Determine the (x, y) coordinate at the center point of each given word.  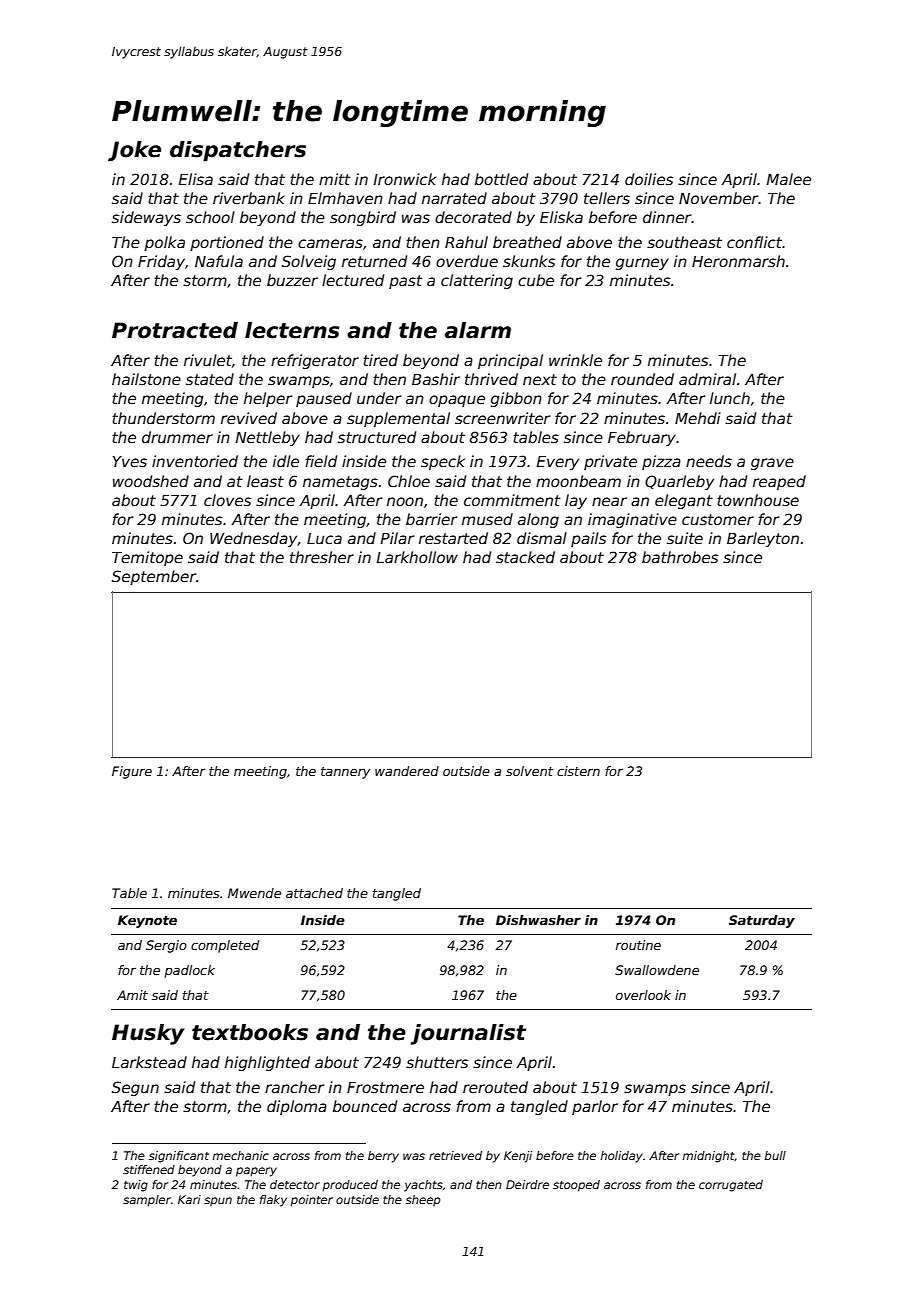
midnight (708, 1157)
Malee (788, 179)
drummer (177, 437)
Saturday (762, 921)
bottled (501, 179)
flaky (273, 1201)
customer (718, 519)
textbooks (250, 1032)
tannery (345, 773)
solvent (529, 771)
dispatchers (238, 151)
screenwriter (502, 418)
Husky (148, 1034)
